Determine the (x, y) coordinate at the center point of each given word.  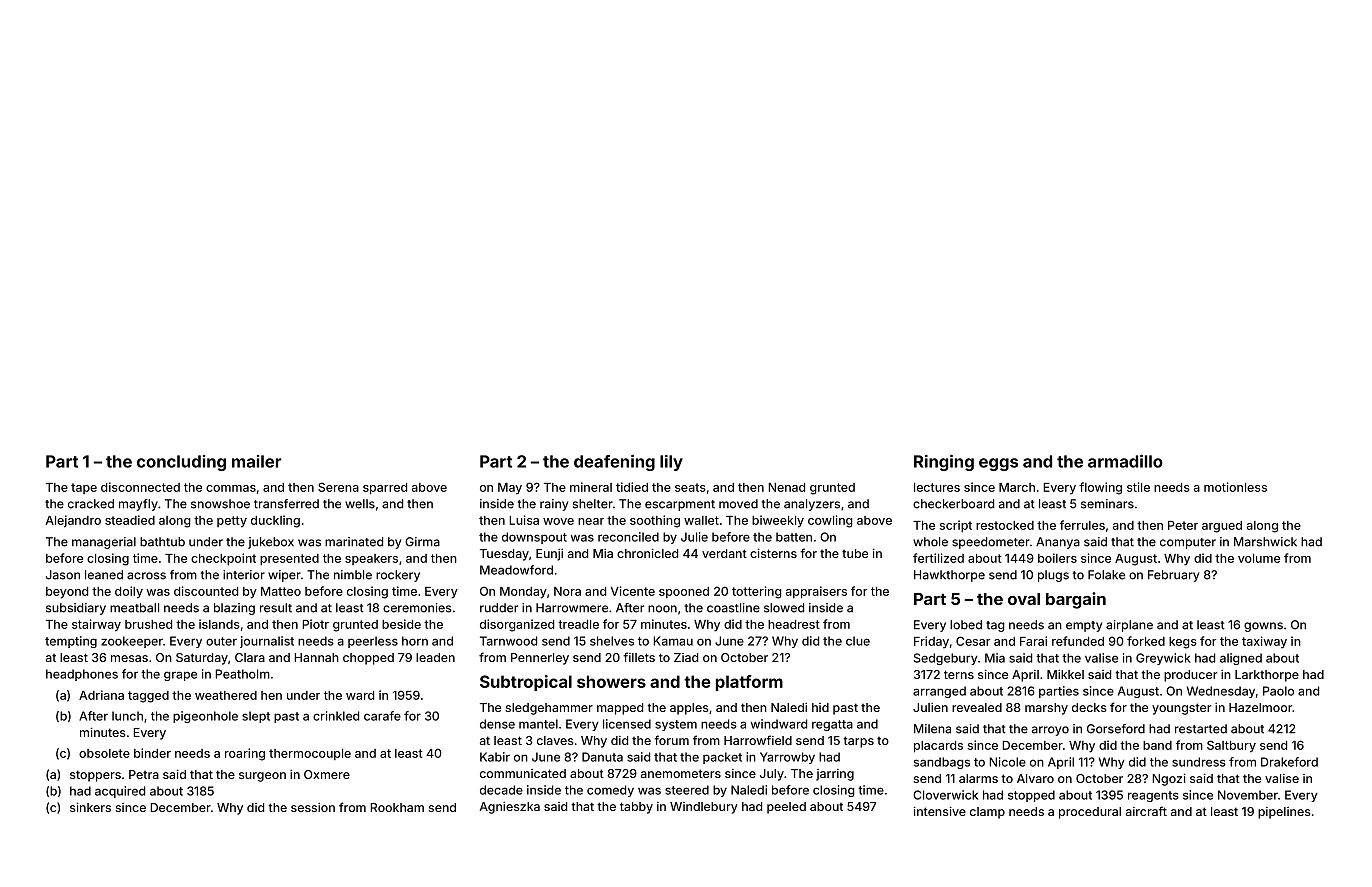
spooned (684, 592)
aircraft (1146, 811)
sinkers (90, 807)
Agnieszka (509, 808)
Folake (1106, 575)
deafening (614, 463)
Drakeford (1289, 762)
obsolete (104, 753)
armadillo (1125, 461)
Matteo (281, 591)
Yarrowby (787, 758)
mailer (256, 461)
